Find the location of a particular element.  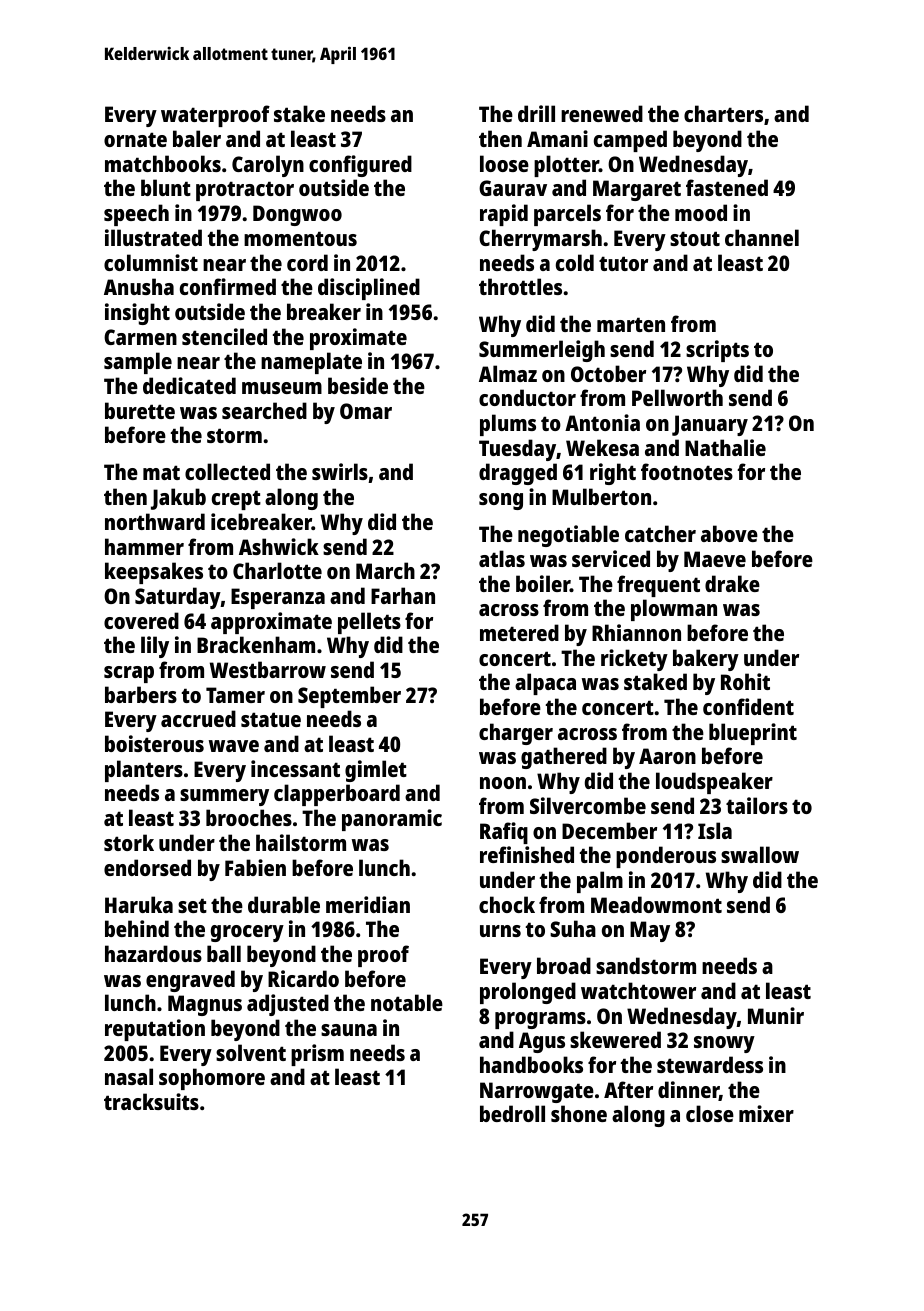

configured is located at coordinates (360, 166).
